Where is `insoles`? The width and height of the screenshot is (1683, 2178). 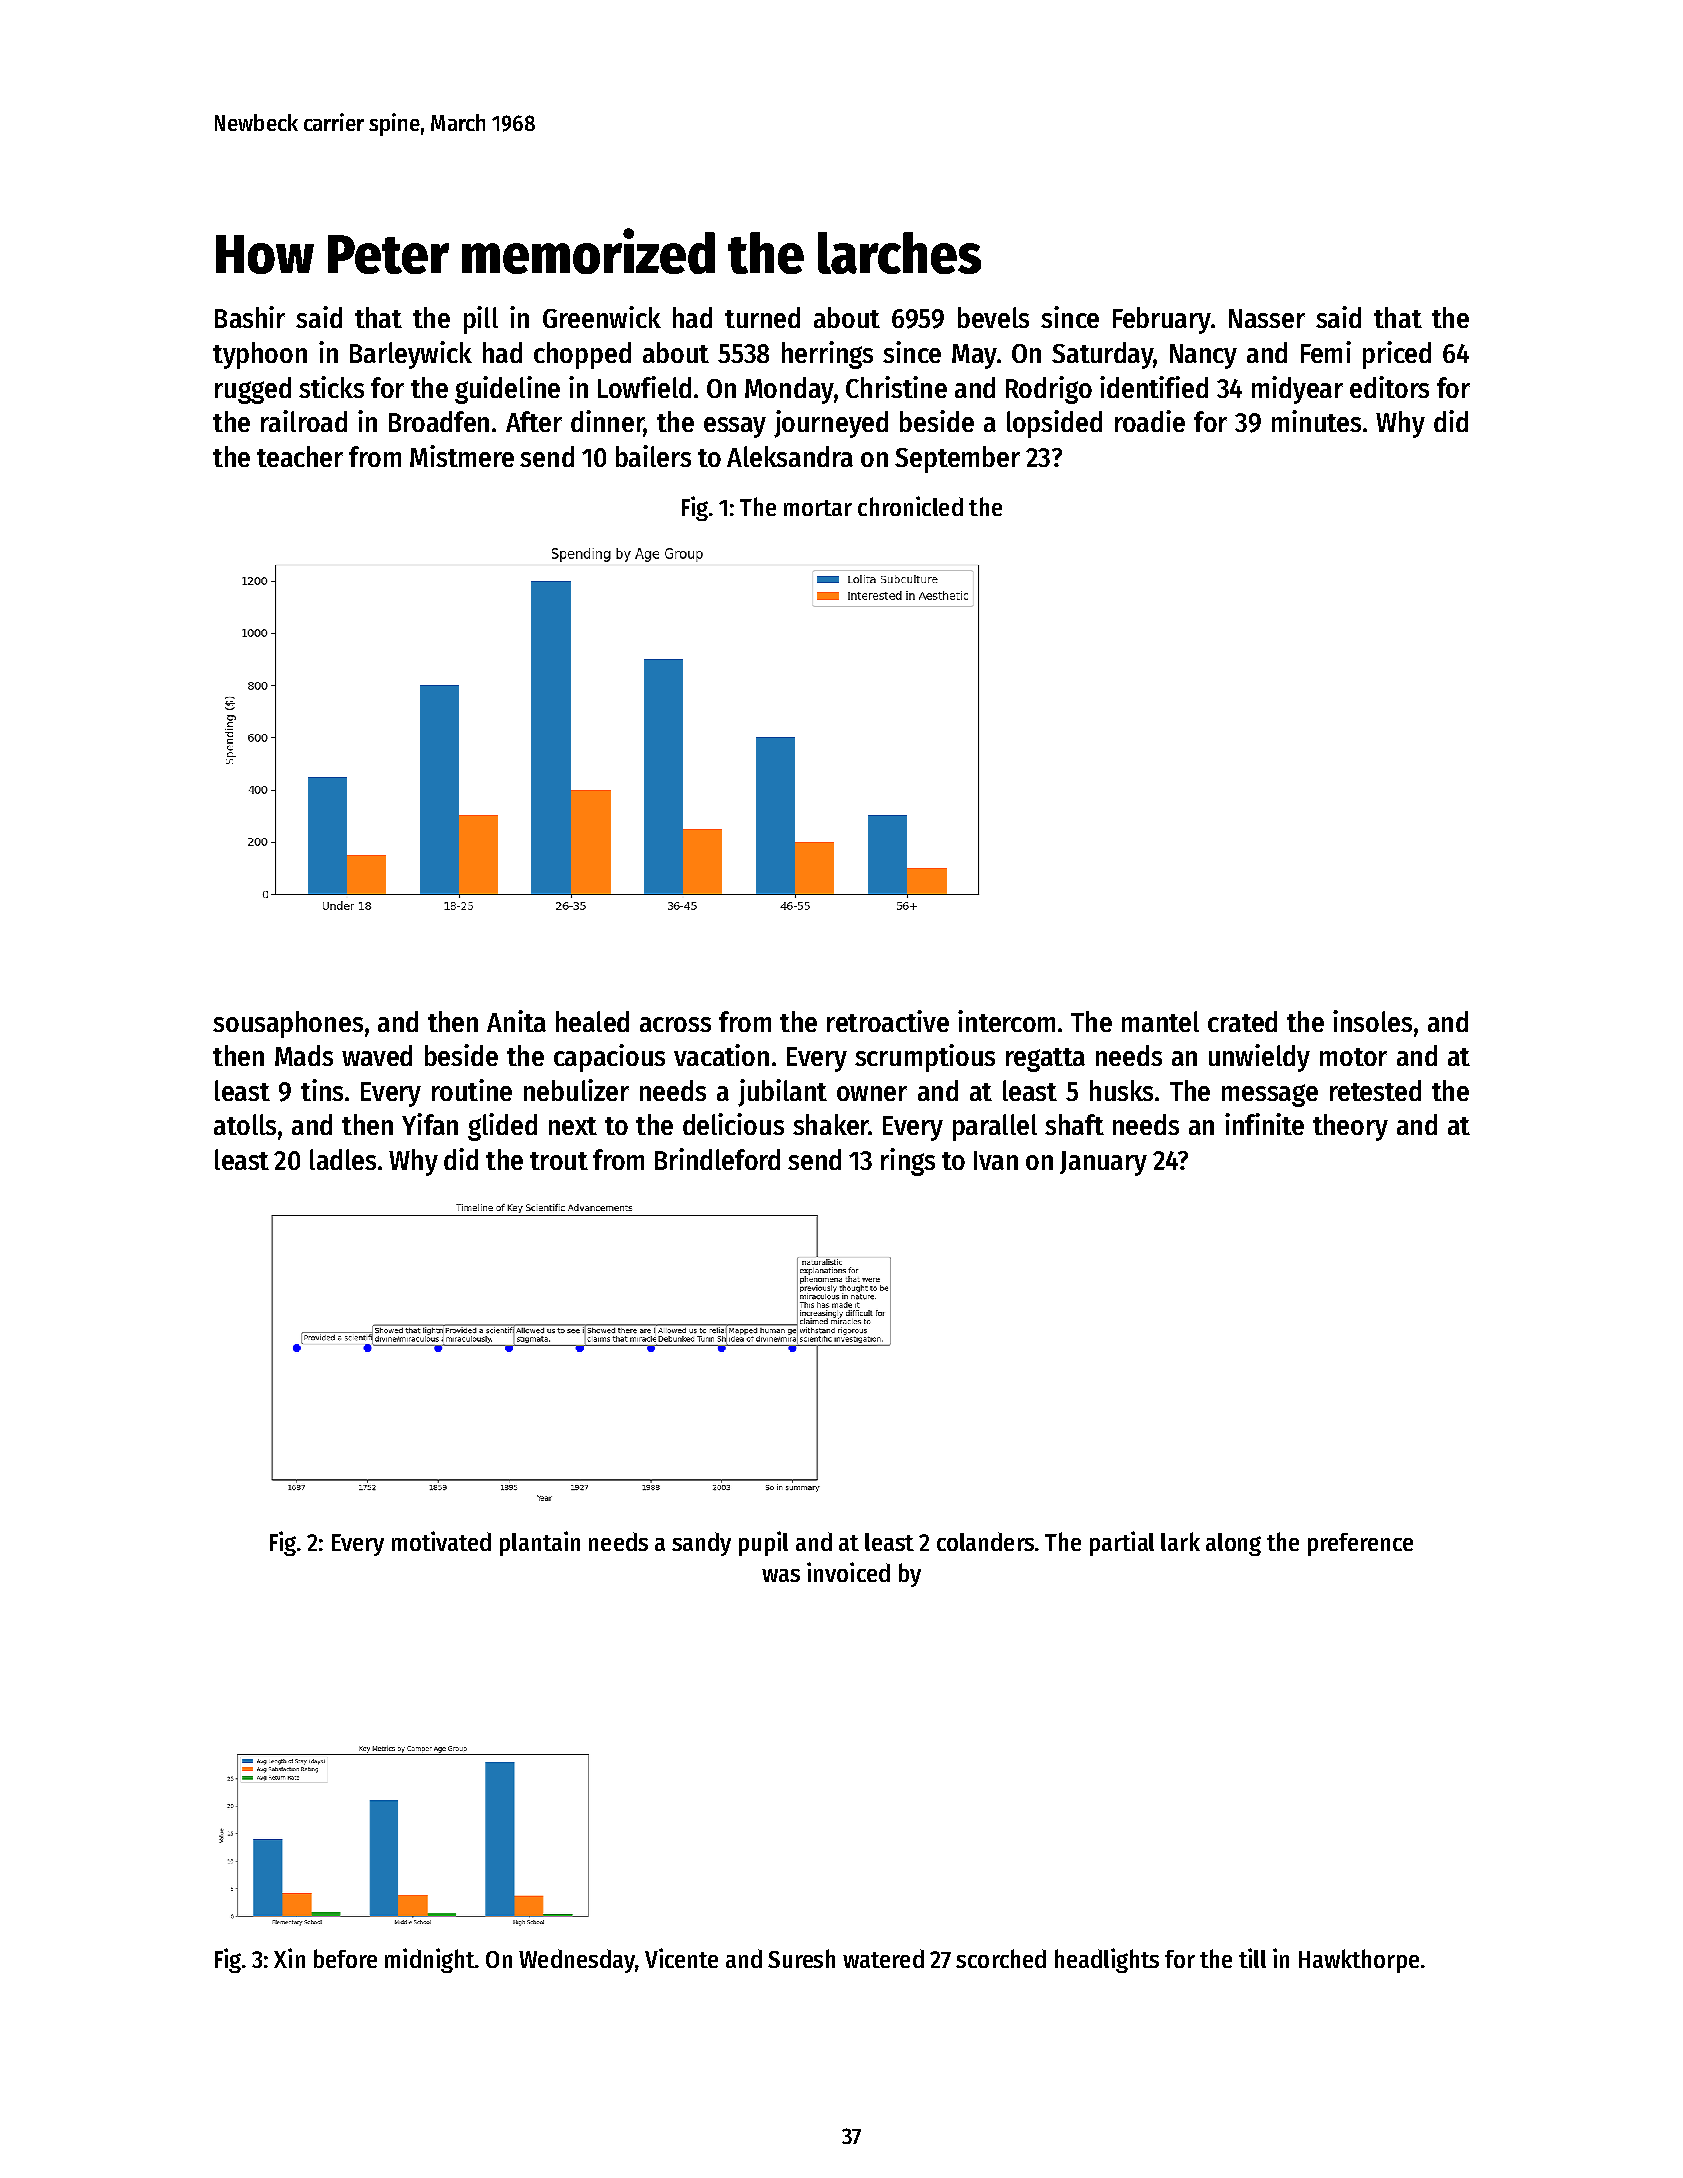 insoles is located at coordinates (1372, 1021).
